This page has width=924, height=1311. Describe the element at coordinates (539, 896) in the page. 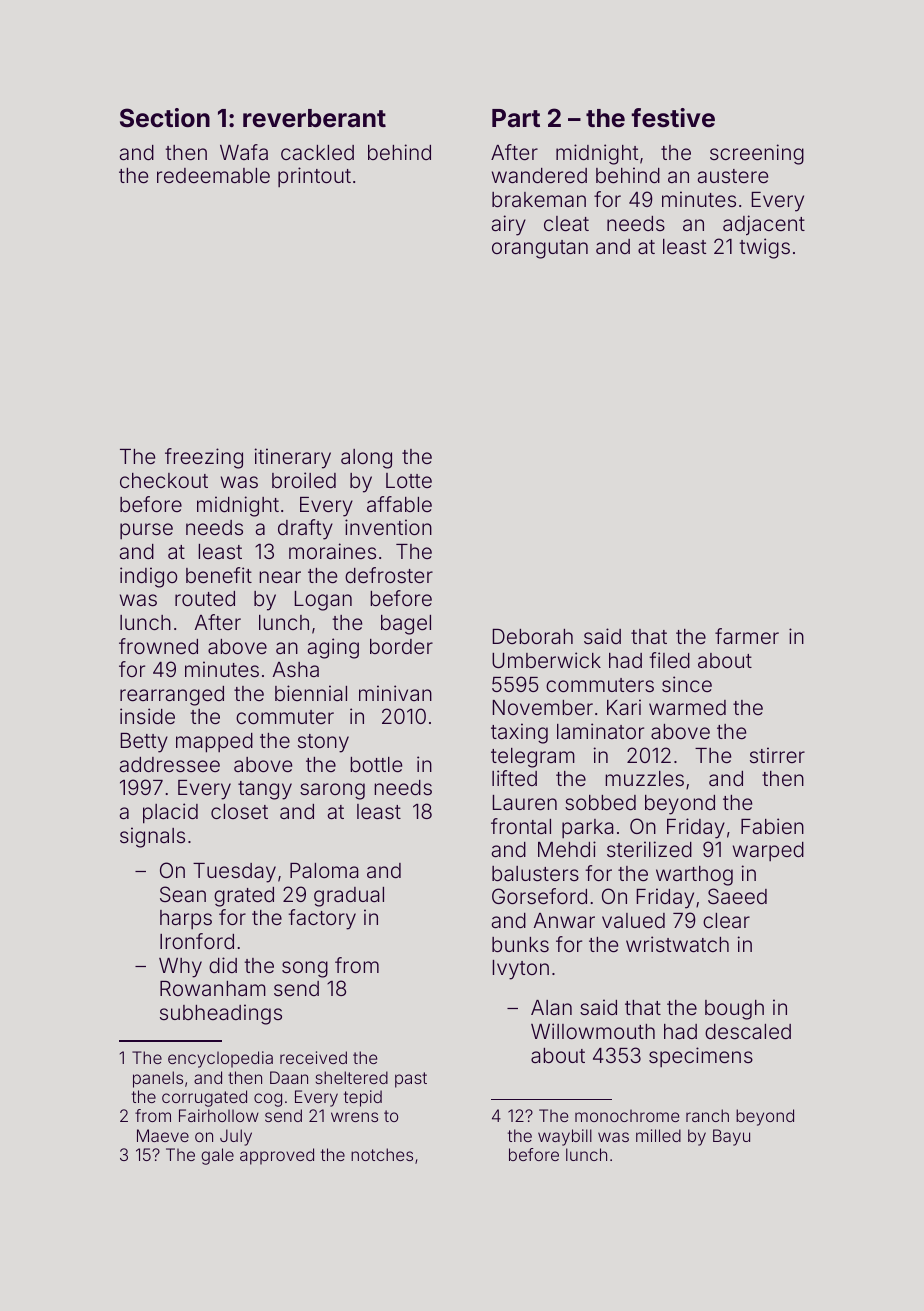

I see `Gorseford` at that location.
